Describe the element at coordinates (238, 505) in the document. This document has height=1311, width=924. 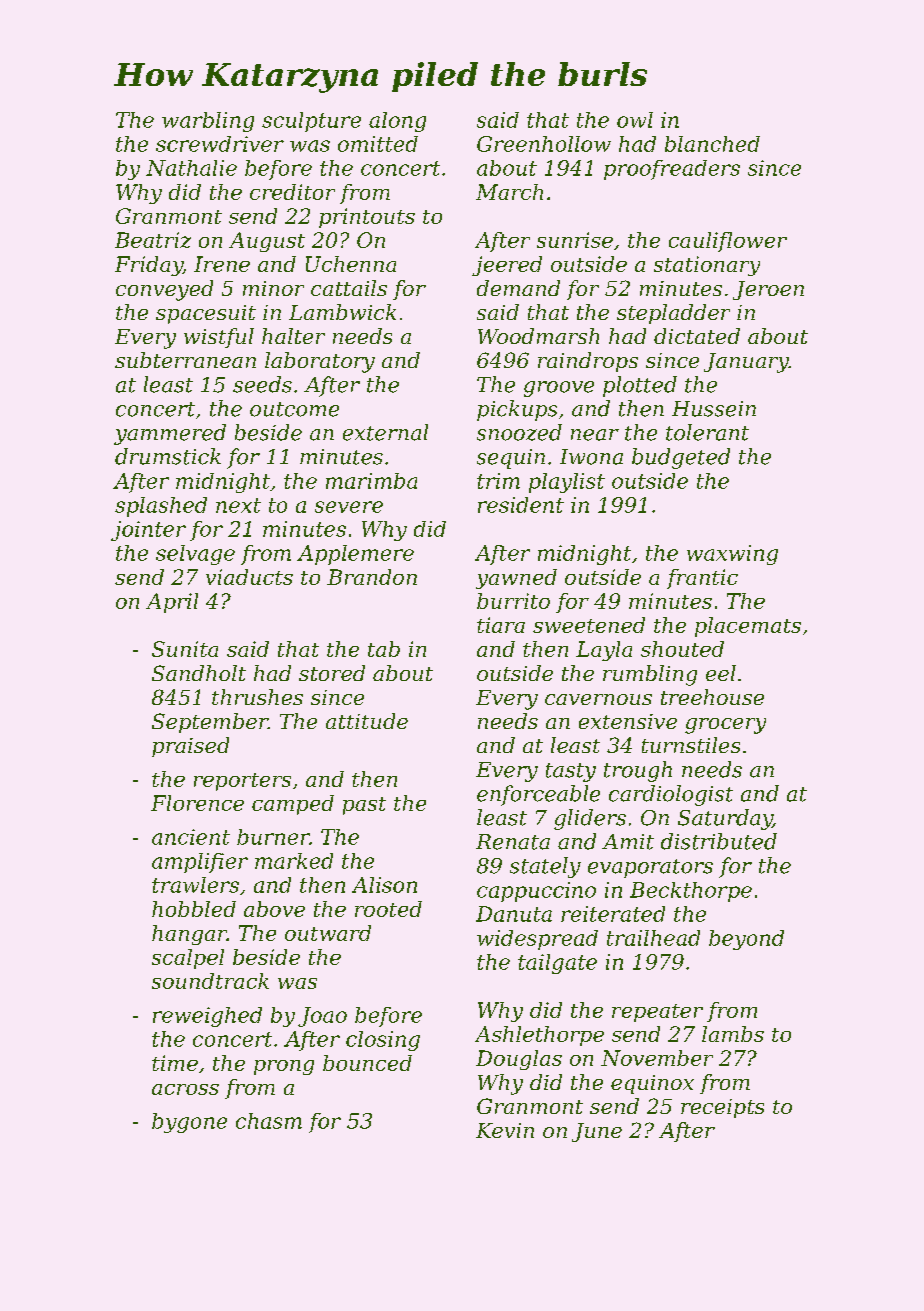
I see `next` at that location.
